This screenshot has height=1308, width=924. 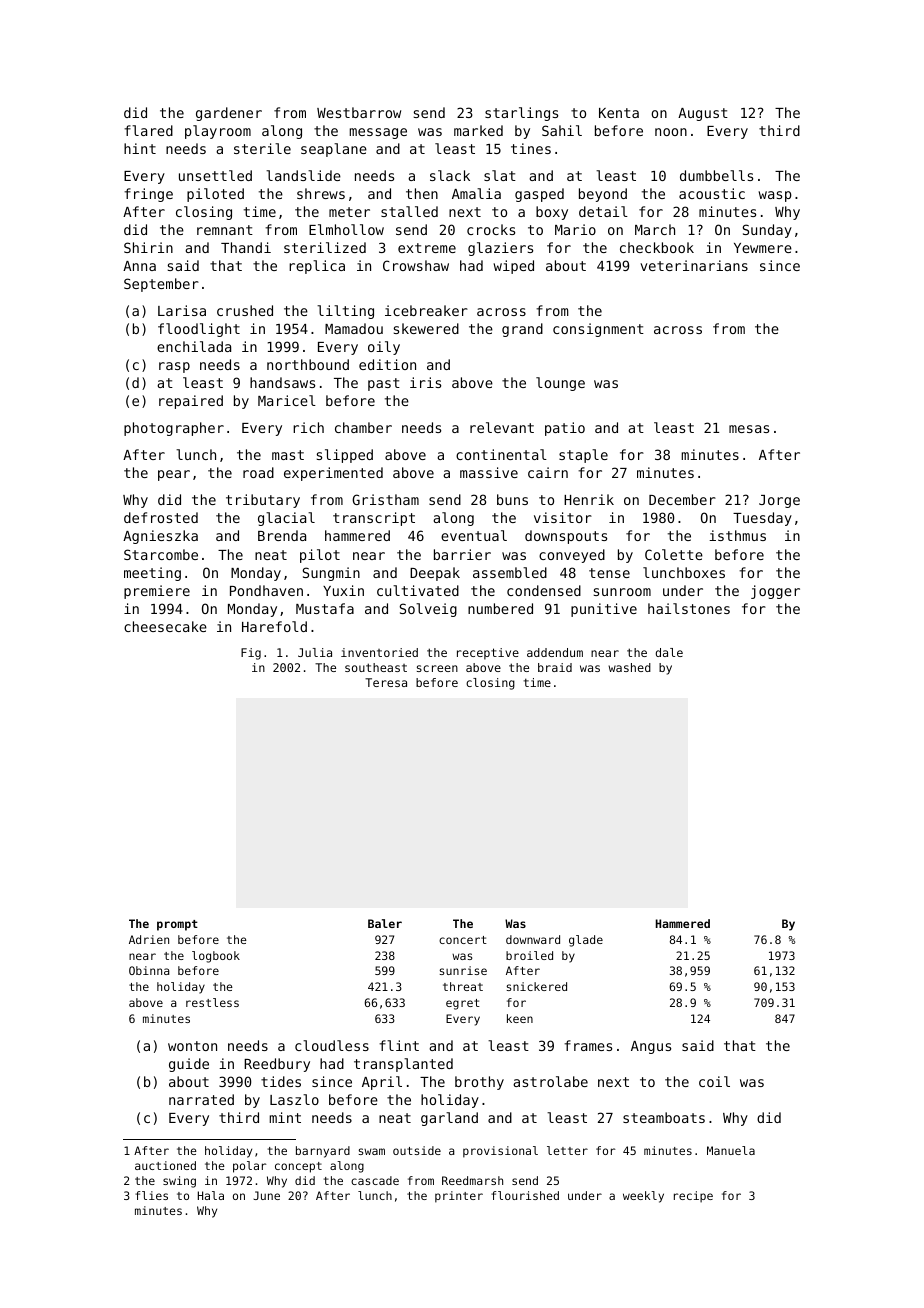 What do you see at coordinates (525, 1195) in the screenshot?
I see `flourished` at bounding box center [525, 1195].
